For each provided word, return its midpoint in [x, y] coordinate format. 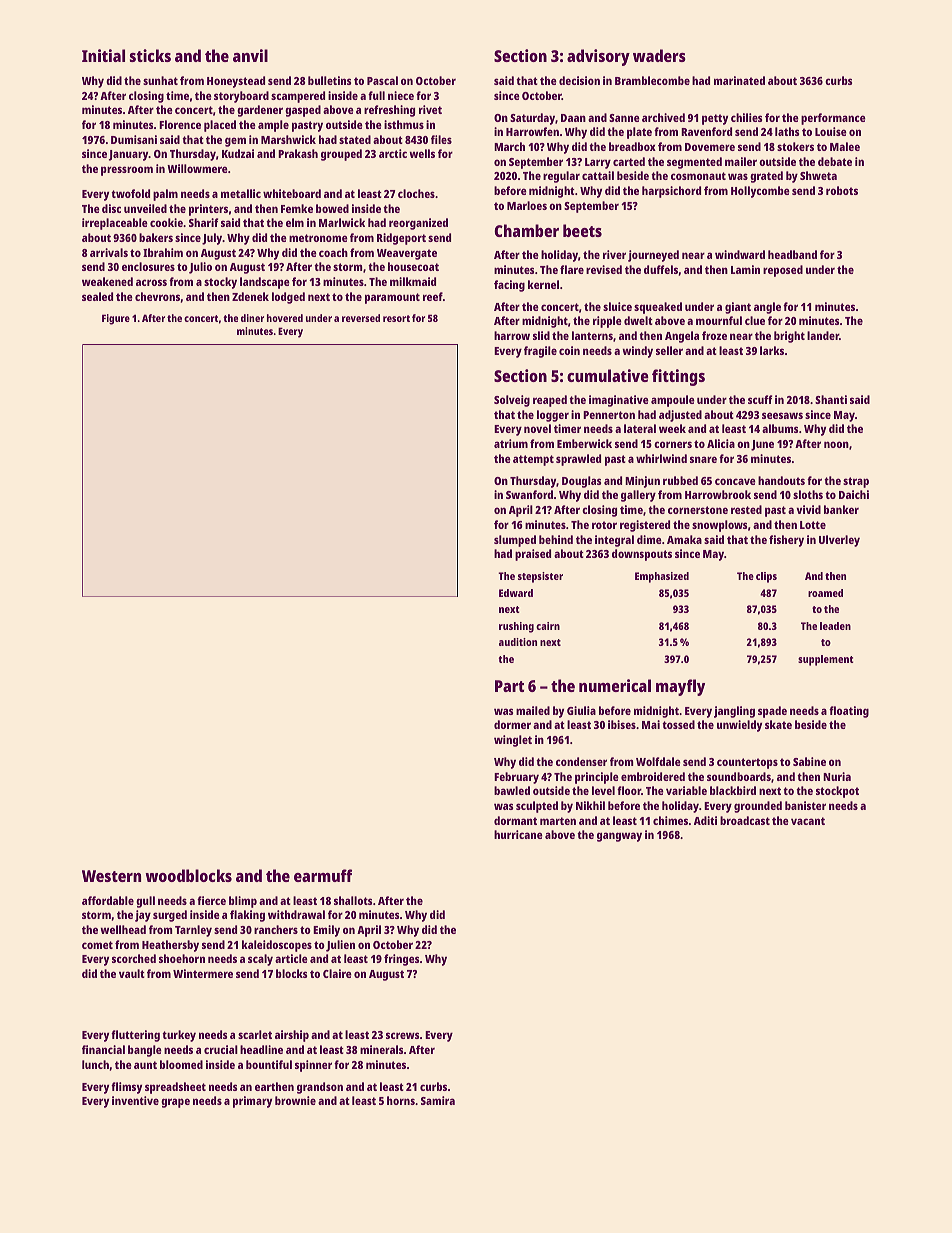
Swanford [529, 494]
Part [509, 686]
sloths [808, 494]
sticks [150, 55]
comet [97, 945]
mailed [533, 710]
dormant [515, 820]
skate [778, 724]
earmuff [323, 875]
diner [252, 318]
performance [833, 119]
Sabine [809, 761]
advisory [598, 57]
